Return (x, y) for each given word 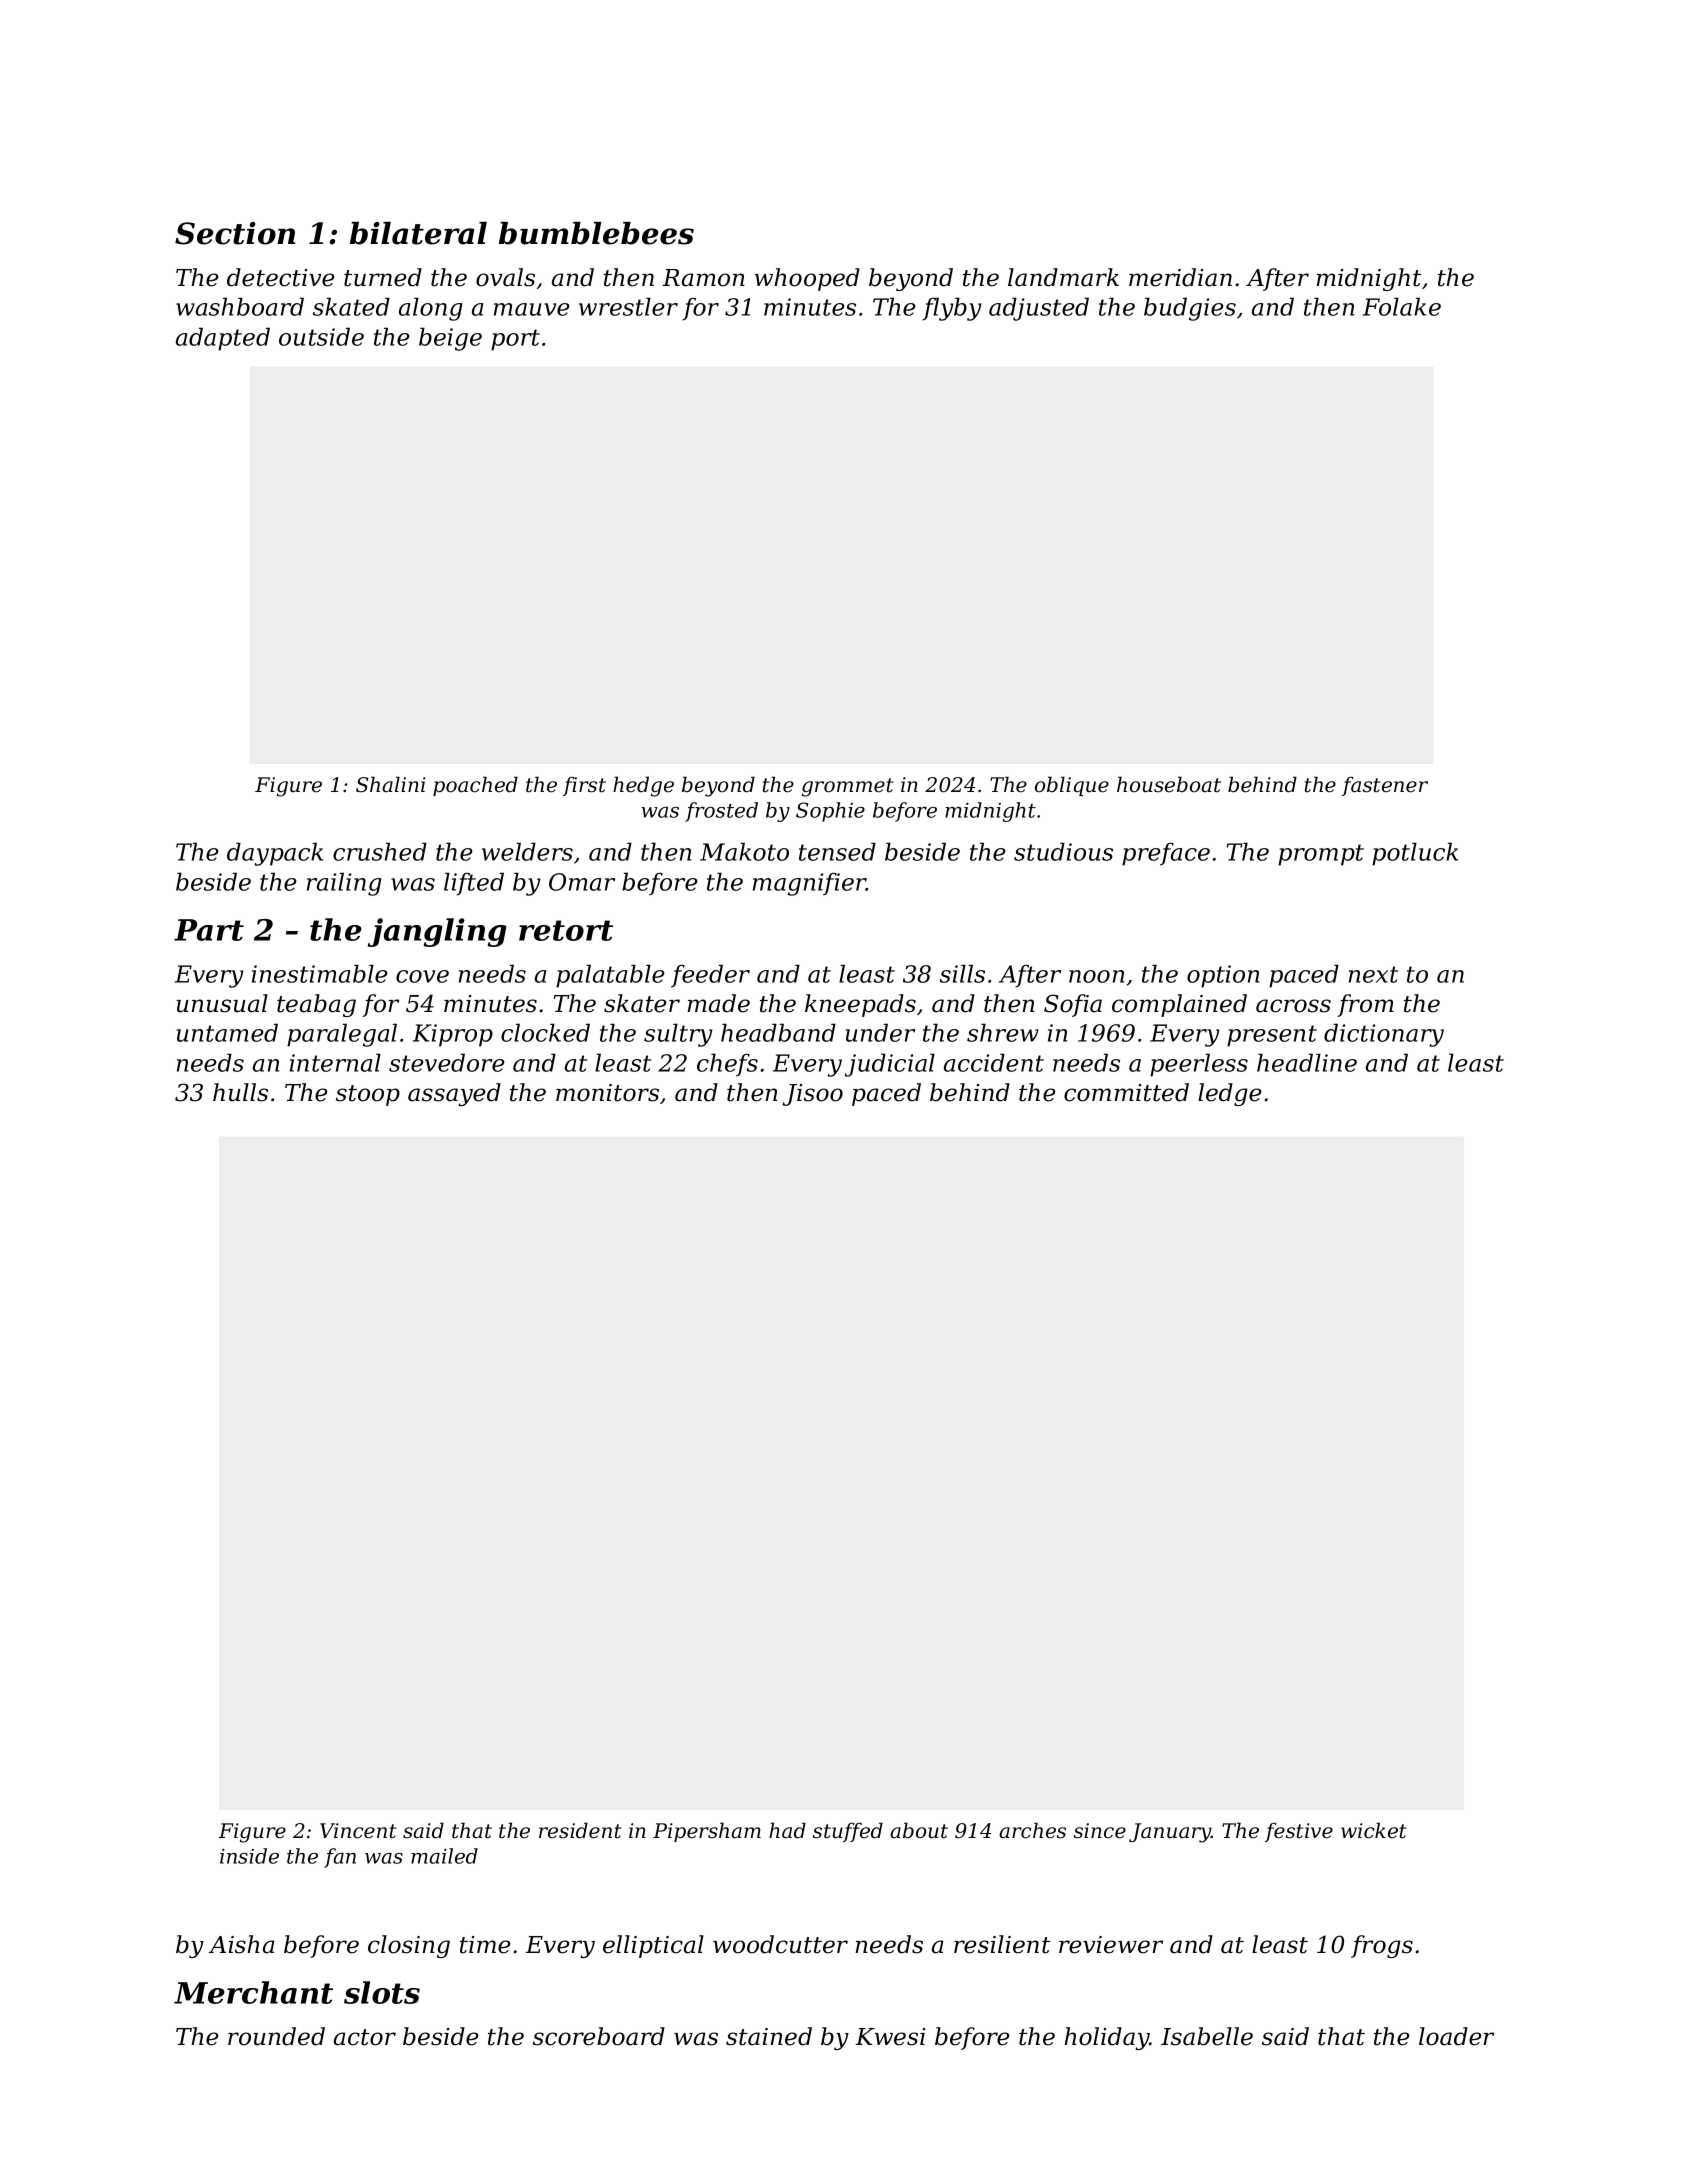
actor (365, 2037)
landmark (1063, 277)
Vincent (358, 1831)
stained (769, 2036)
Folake (1402, 306)
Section (235, 233)
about (919, 1830)
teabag (316, 1005)
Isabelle (1207, 2036)
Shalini (391, 784)
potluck (1415, 854)
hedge (643, 786)
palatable (610, 976)
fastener (1385, 786)
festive (1299, 1832)
